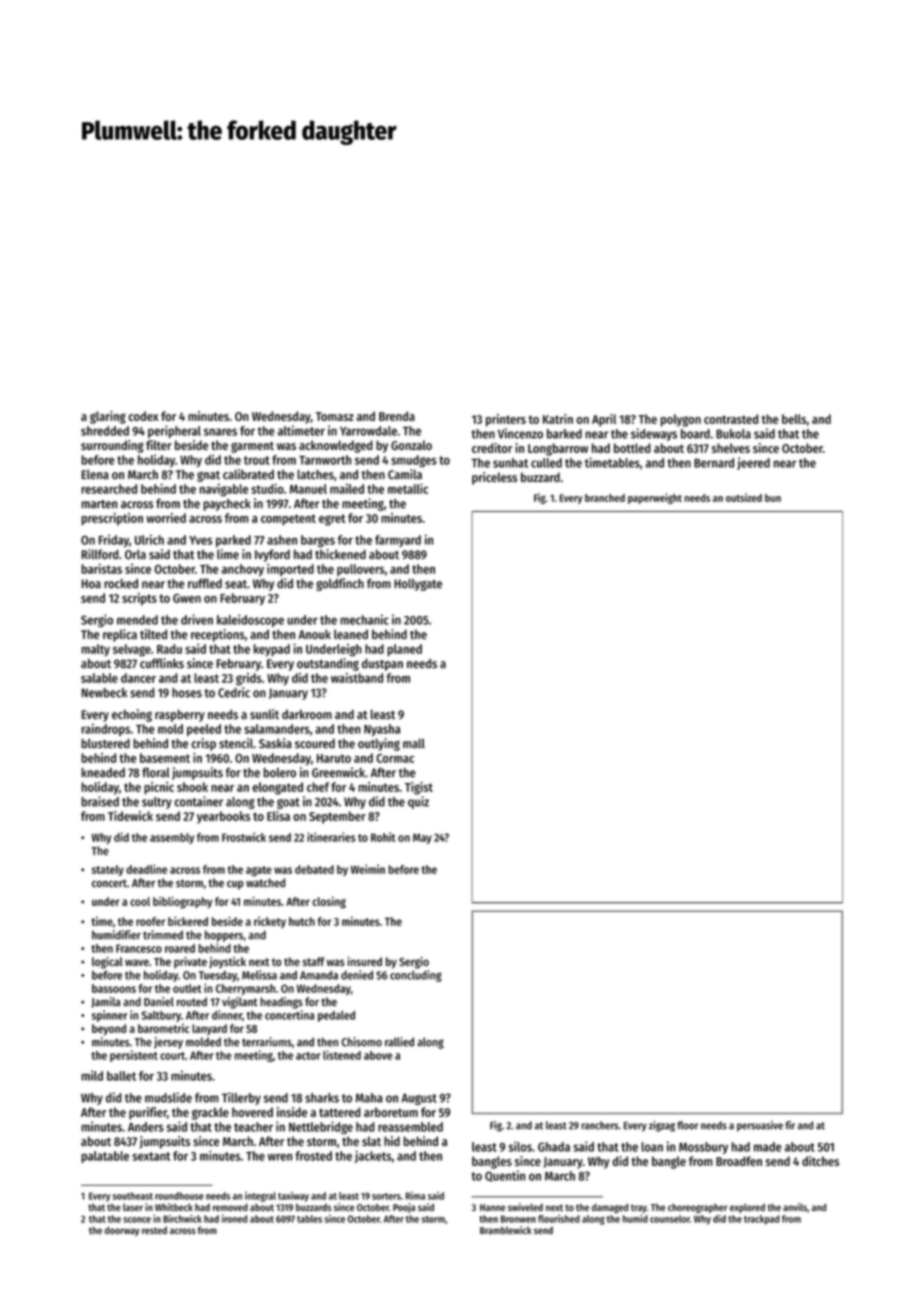  What do you see at coordinates (397, 416) in the screenshot?
I see `Brenda` at bounding box center [397, 416].
